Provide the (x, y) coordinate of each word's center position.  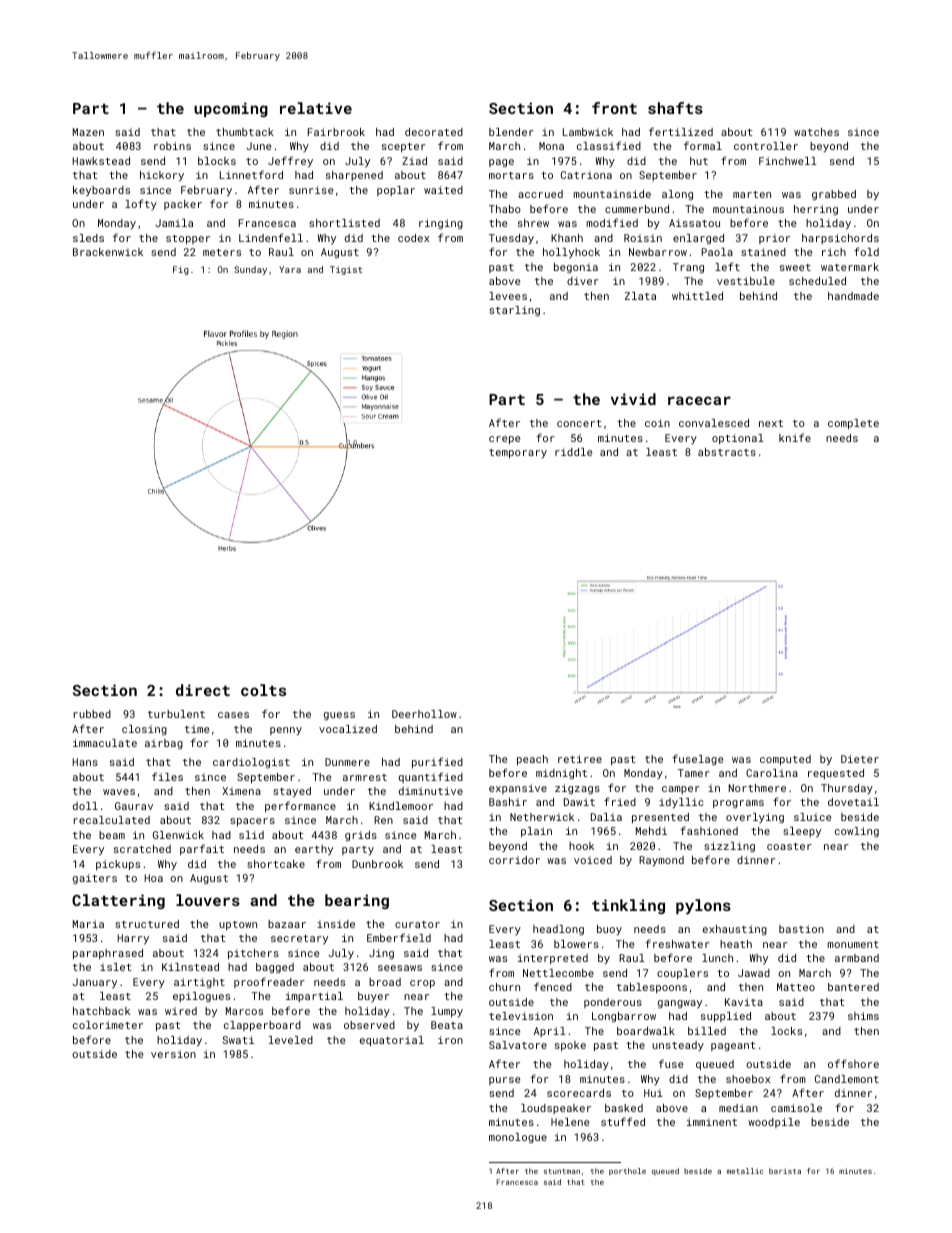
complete (853, 424)
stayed (292, 792)
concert (579, 423)
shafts (675, 108)
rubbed (92, 714)
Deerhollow (424, 714)
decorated (434, 132)
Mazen (88, 132)
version (173, 1054)
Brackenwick (108, 252)
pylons (703, 907)
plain (536, 832)
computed (785, 760)
